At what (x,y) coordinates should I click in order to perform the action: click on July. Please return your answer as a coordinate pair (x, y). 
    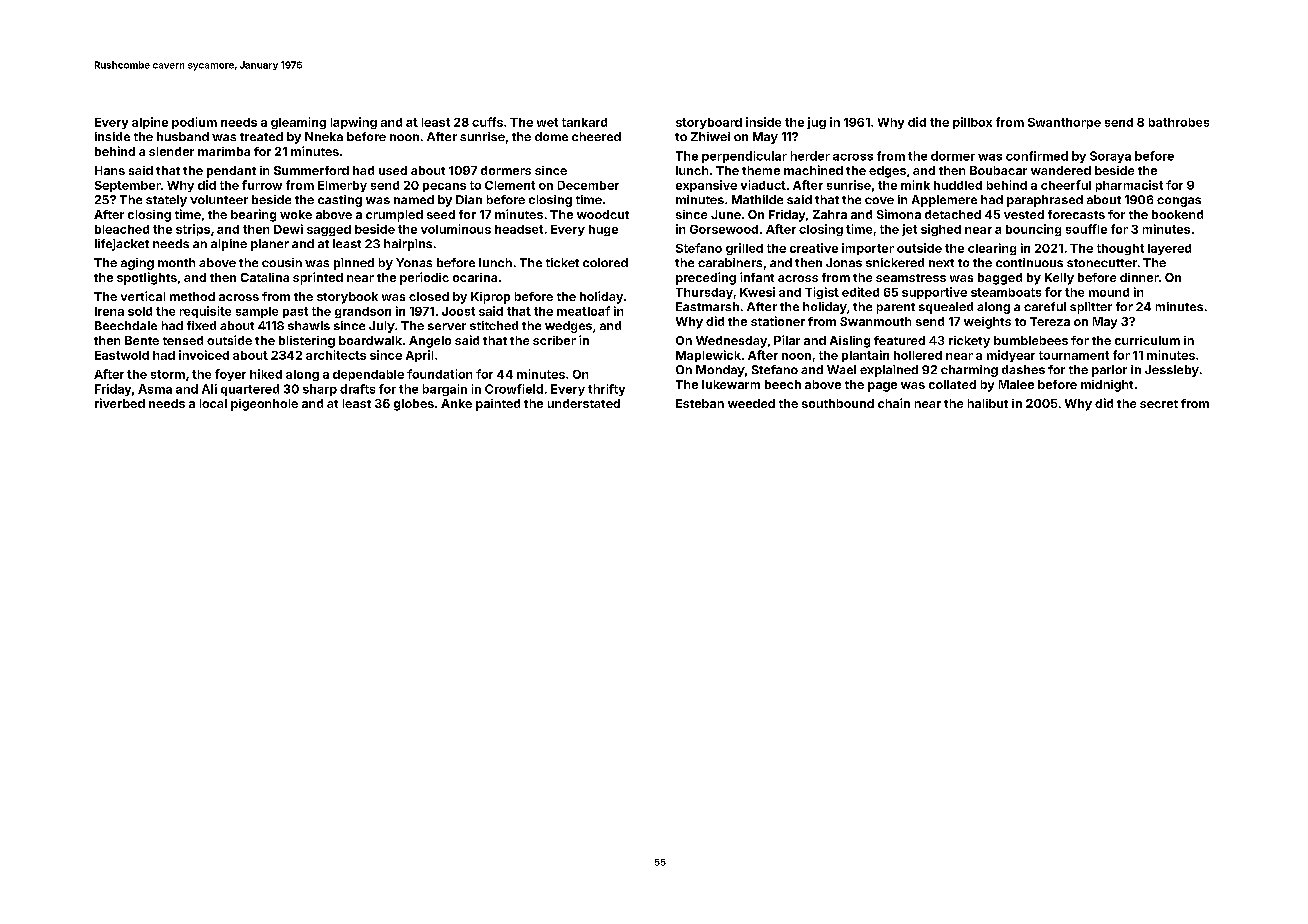
    Looking at the image, I should click on (382, 327).
